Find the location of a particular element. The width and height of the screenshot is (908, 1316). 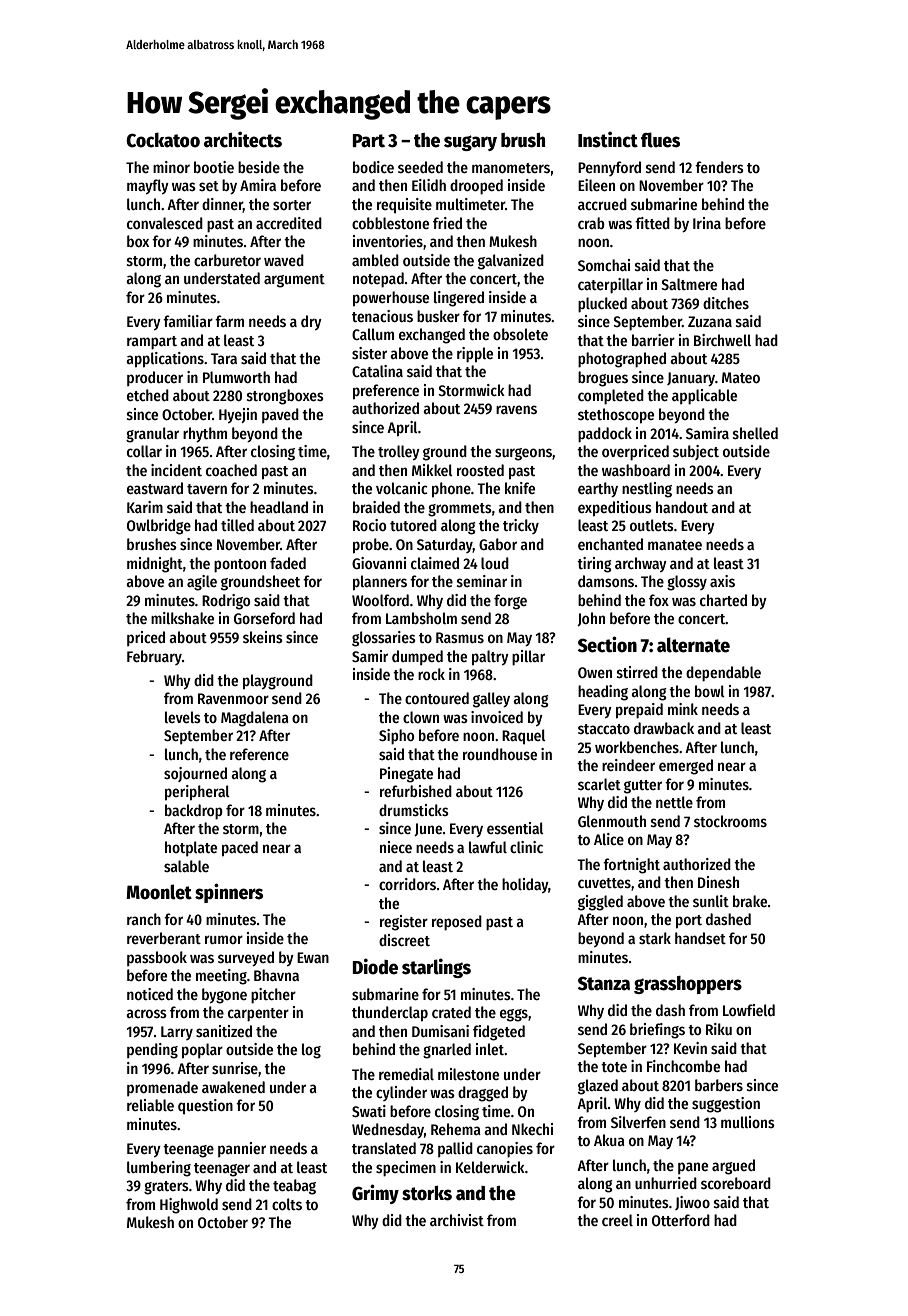

Swati is located at coordinates (369, 1111).
